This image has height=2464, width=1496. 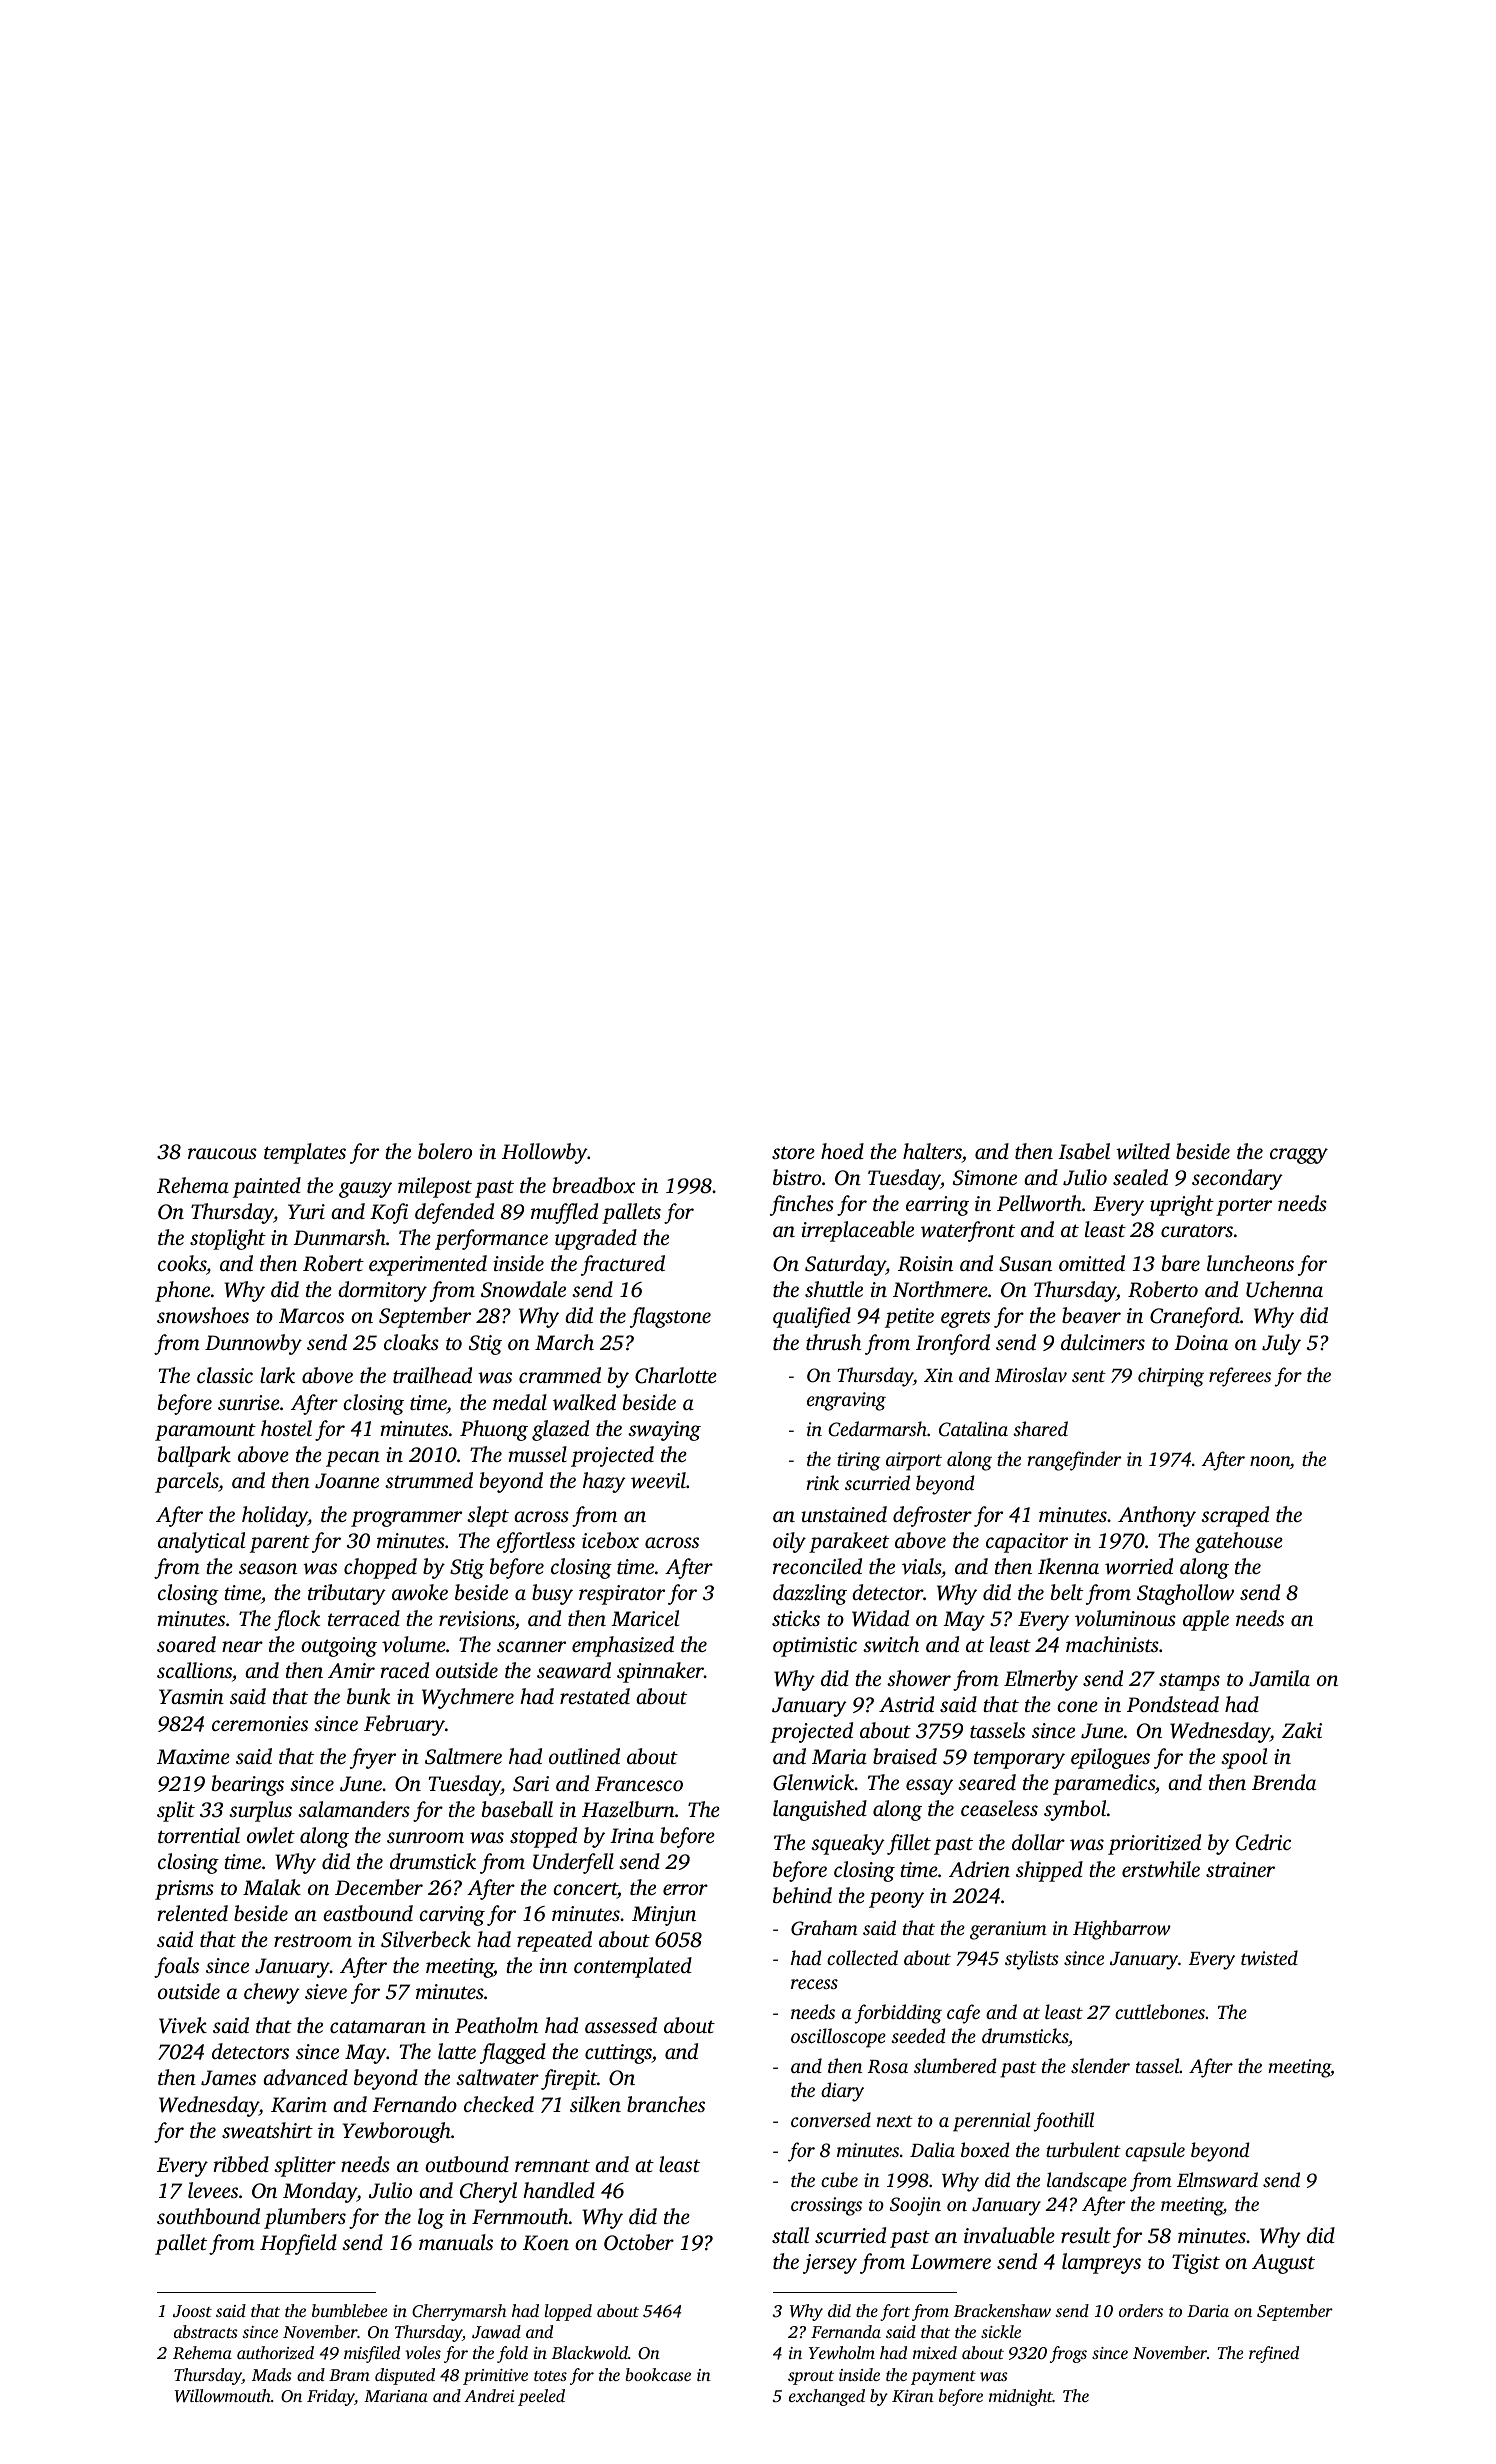 What do you see at coordinates (817, 1566) in the image?
I see `reconciled` at bounding box center [817, 1566].
